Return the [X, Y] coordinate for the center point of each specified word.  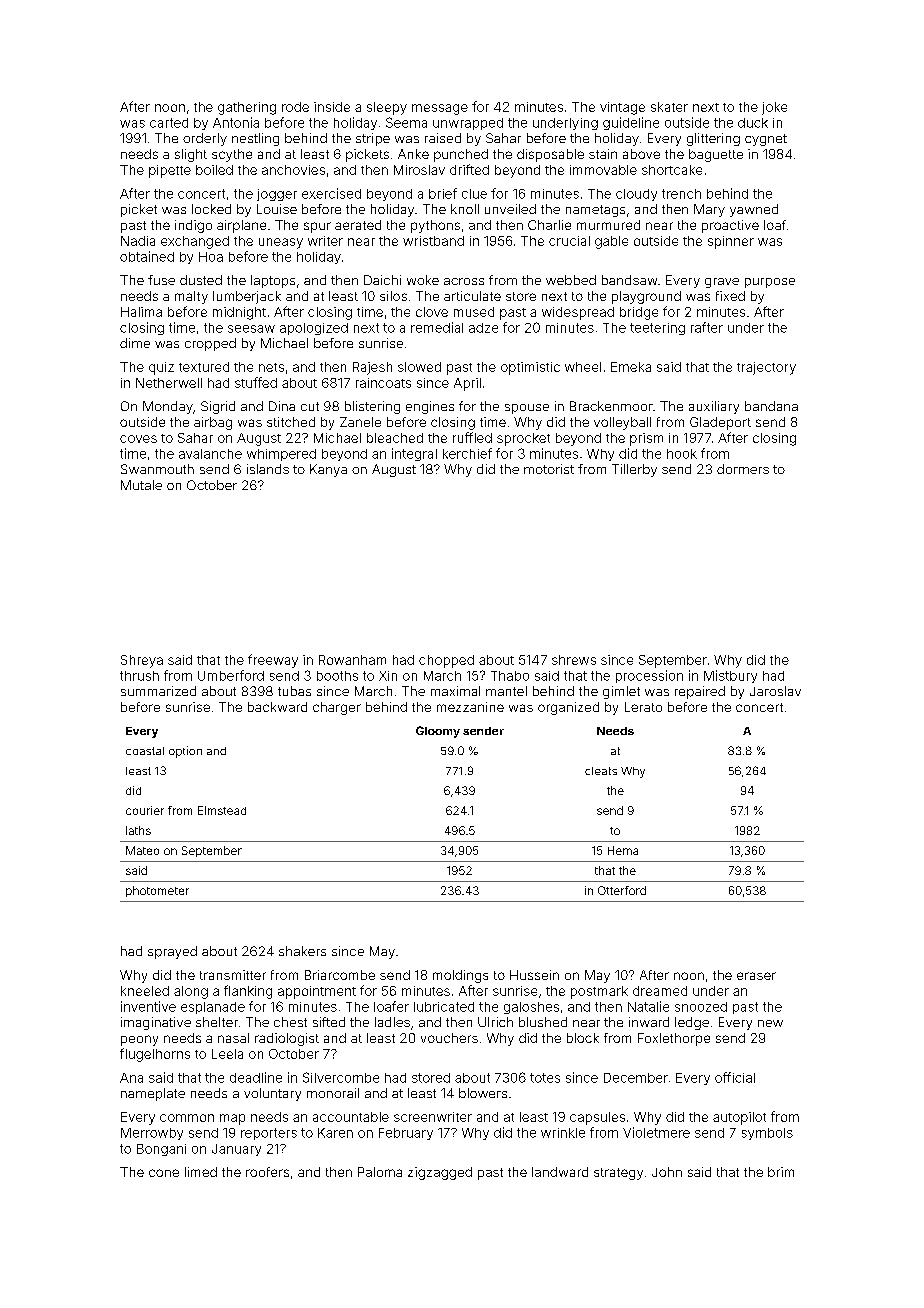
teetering [657, 329]
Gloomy [438, 732]
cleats [601, 771]
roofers [267, 1172]
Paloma [380, 1172]
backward [277, 707]
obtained [147, 256]
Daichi [382, 280]
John [667, 1172]
